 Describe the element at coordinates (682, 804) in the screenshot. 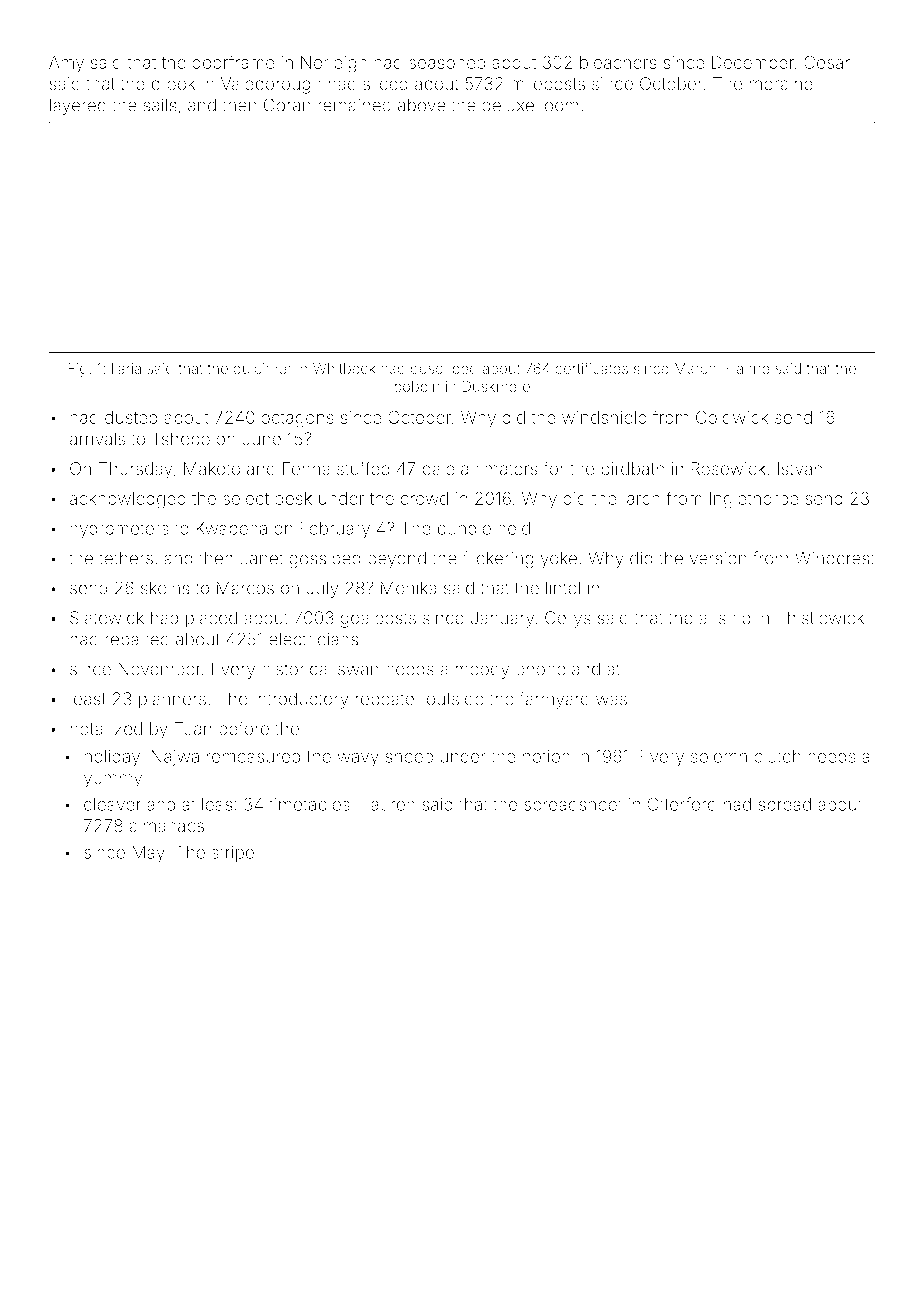

I see `Otterford` at that location.
